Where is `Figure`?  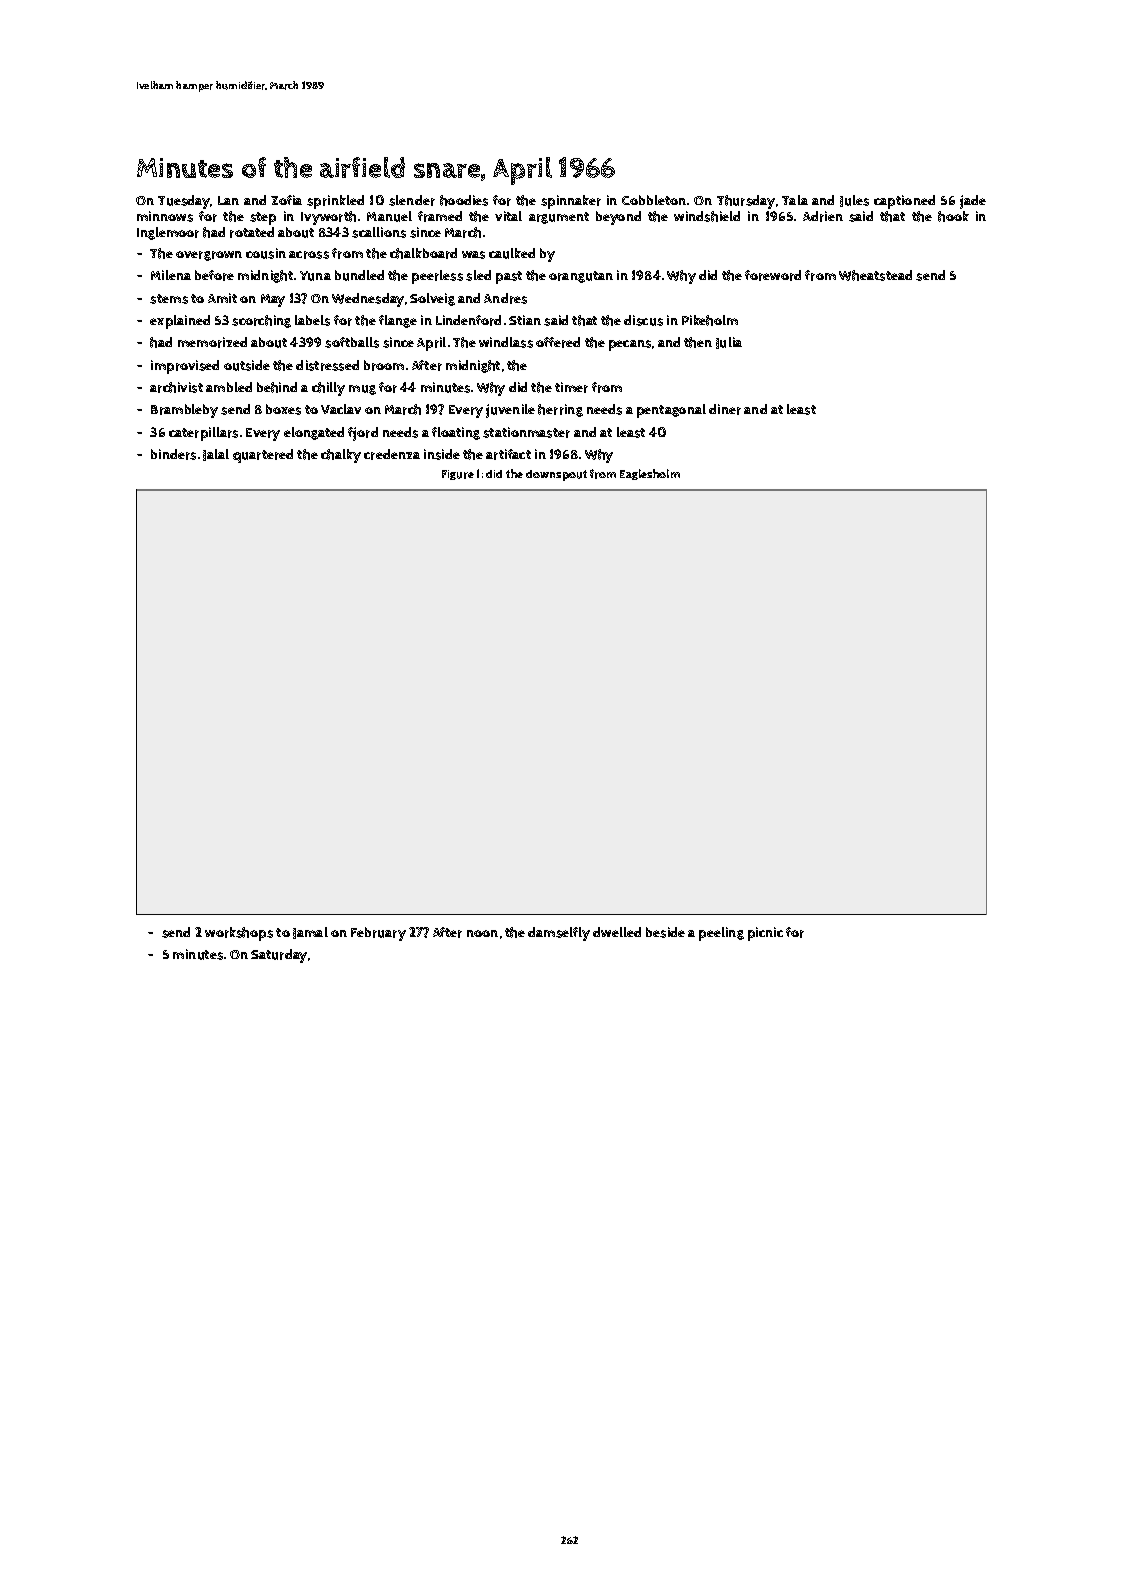
Figure is located at coordinates (458, 475).
